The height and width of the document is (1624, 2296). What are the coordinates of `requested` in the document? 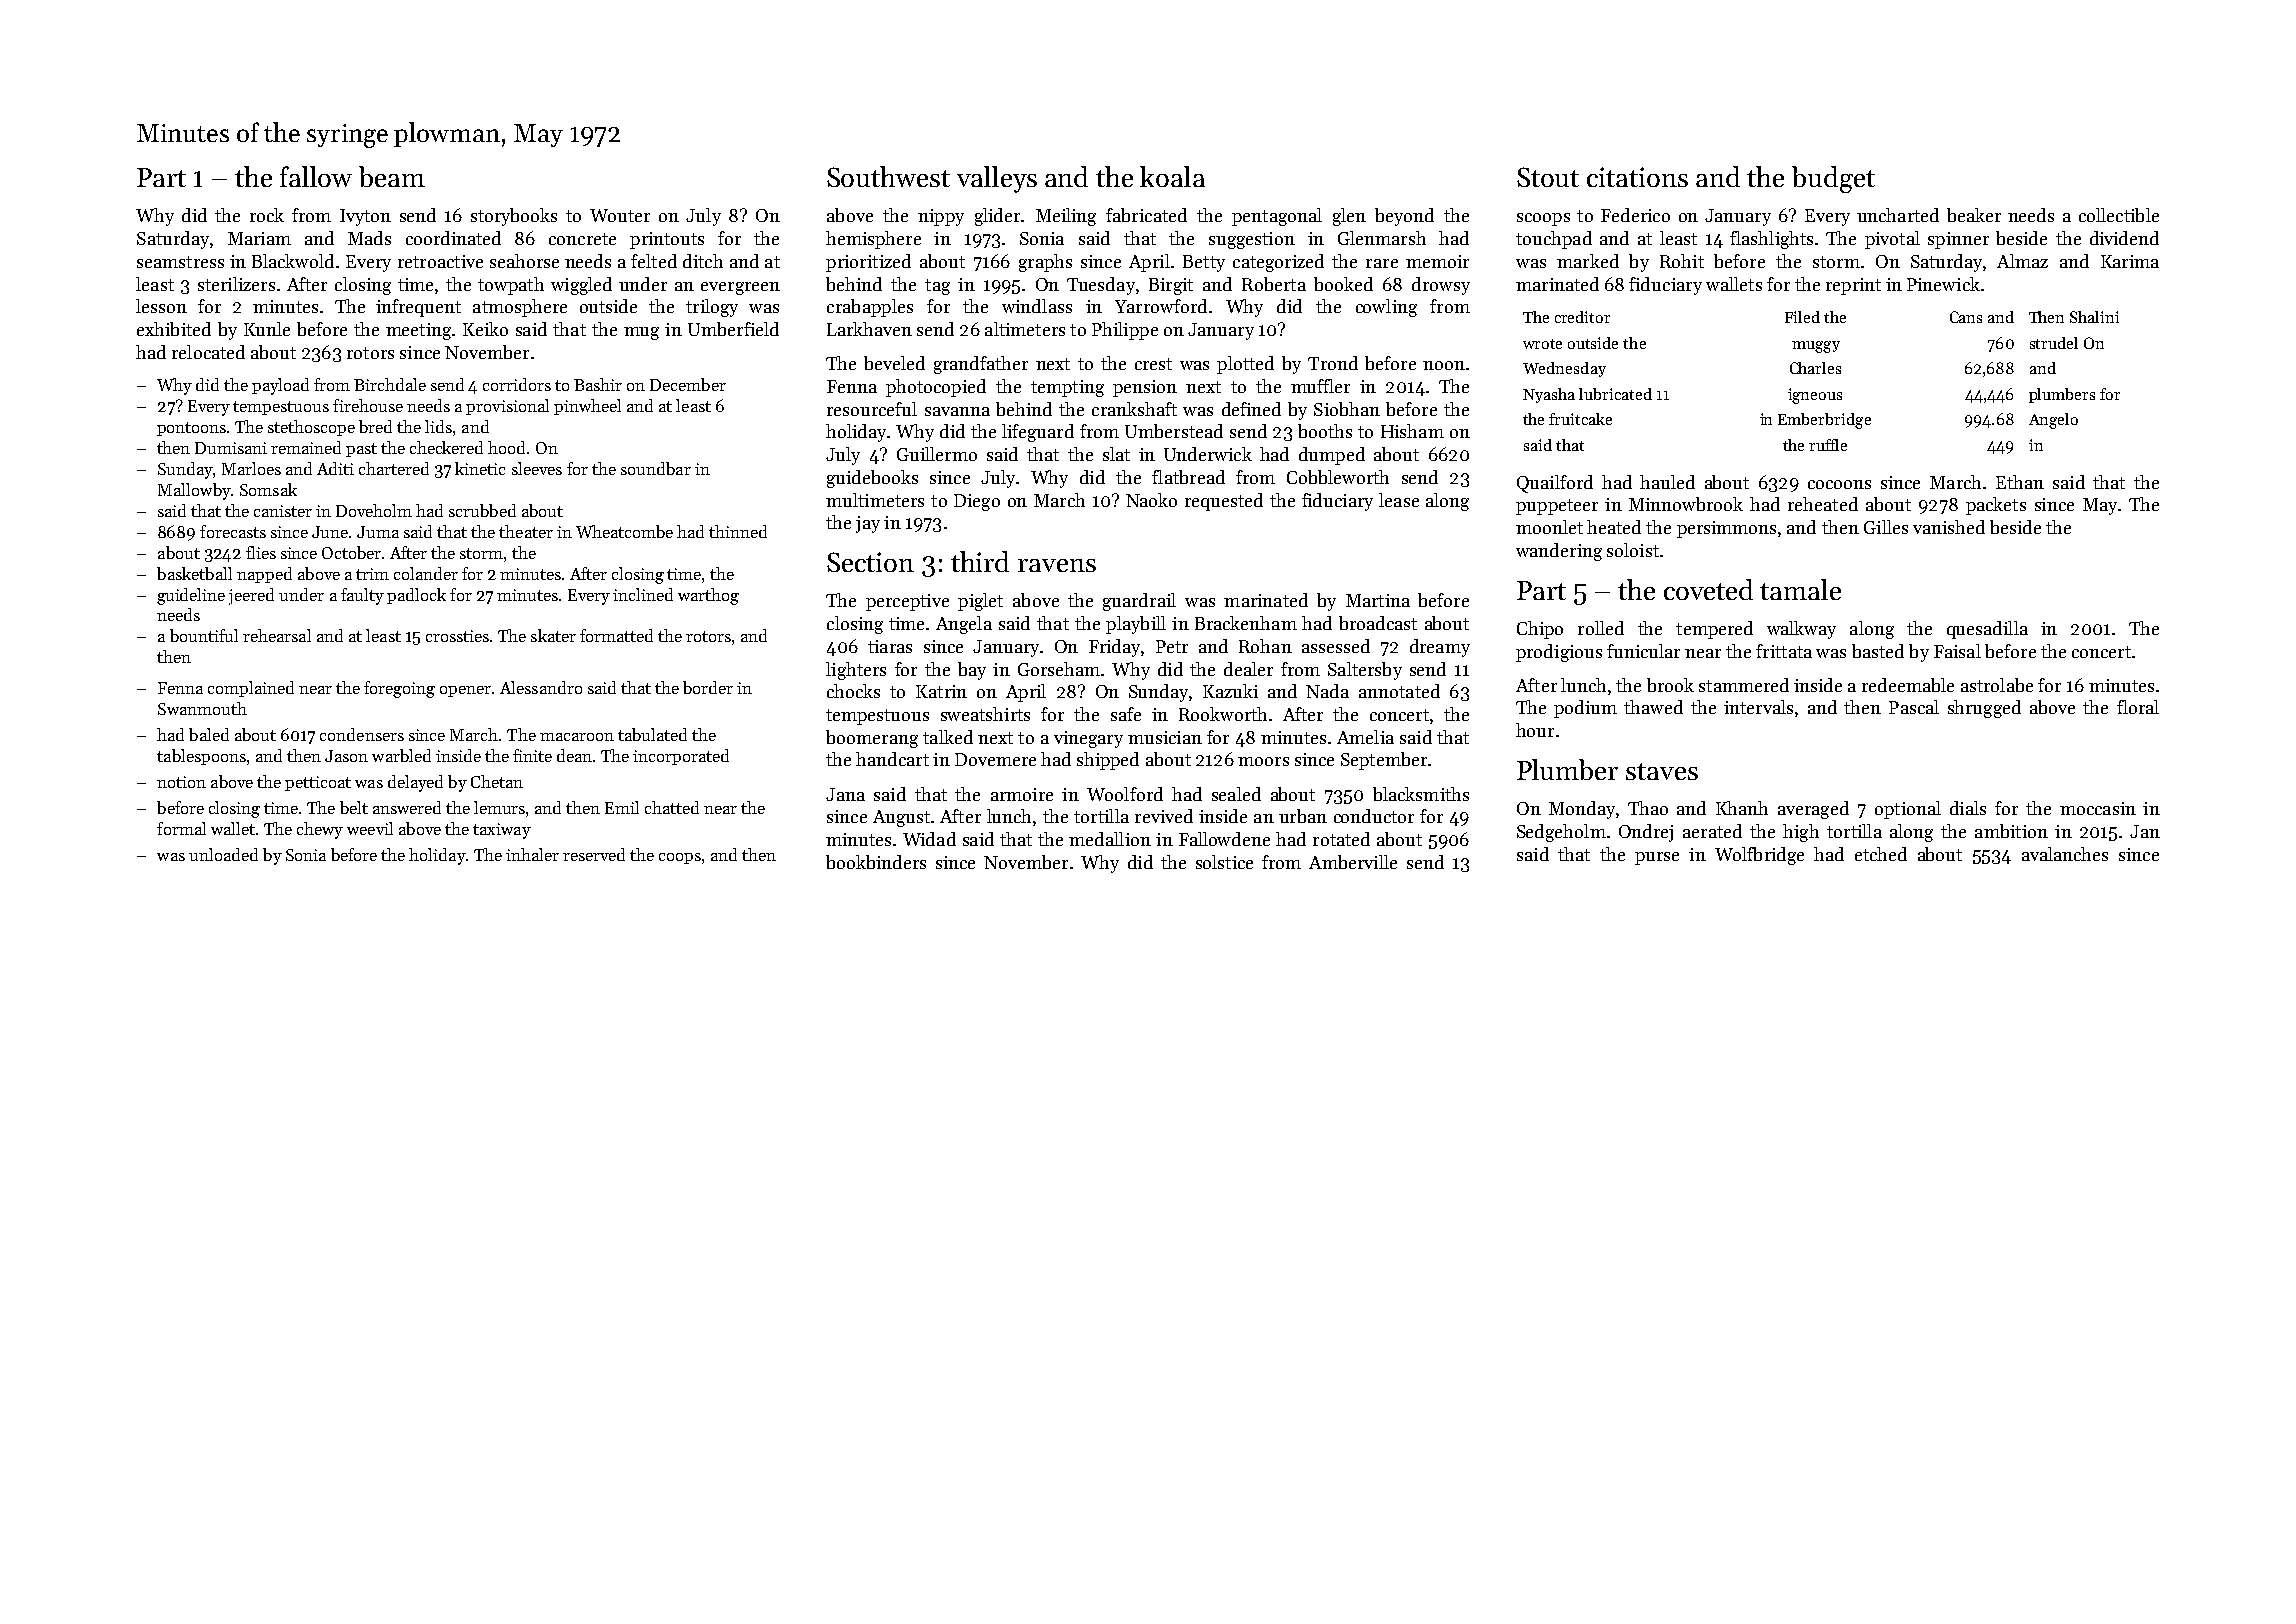 It's located at (1224, 502).
